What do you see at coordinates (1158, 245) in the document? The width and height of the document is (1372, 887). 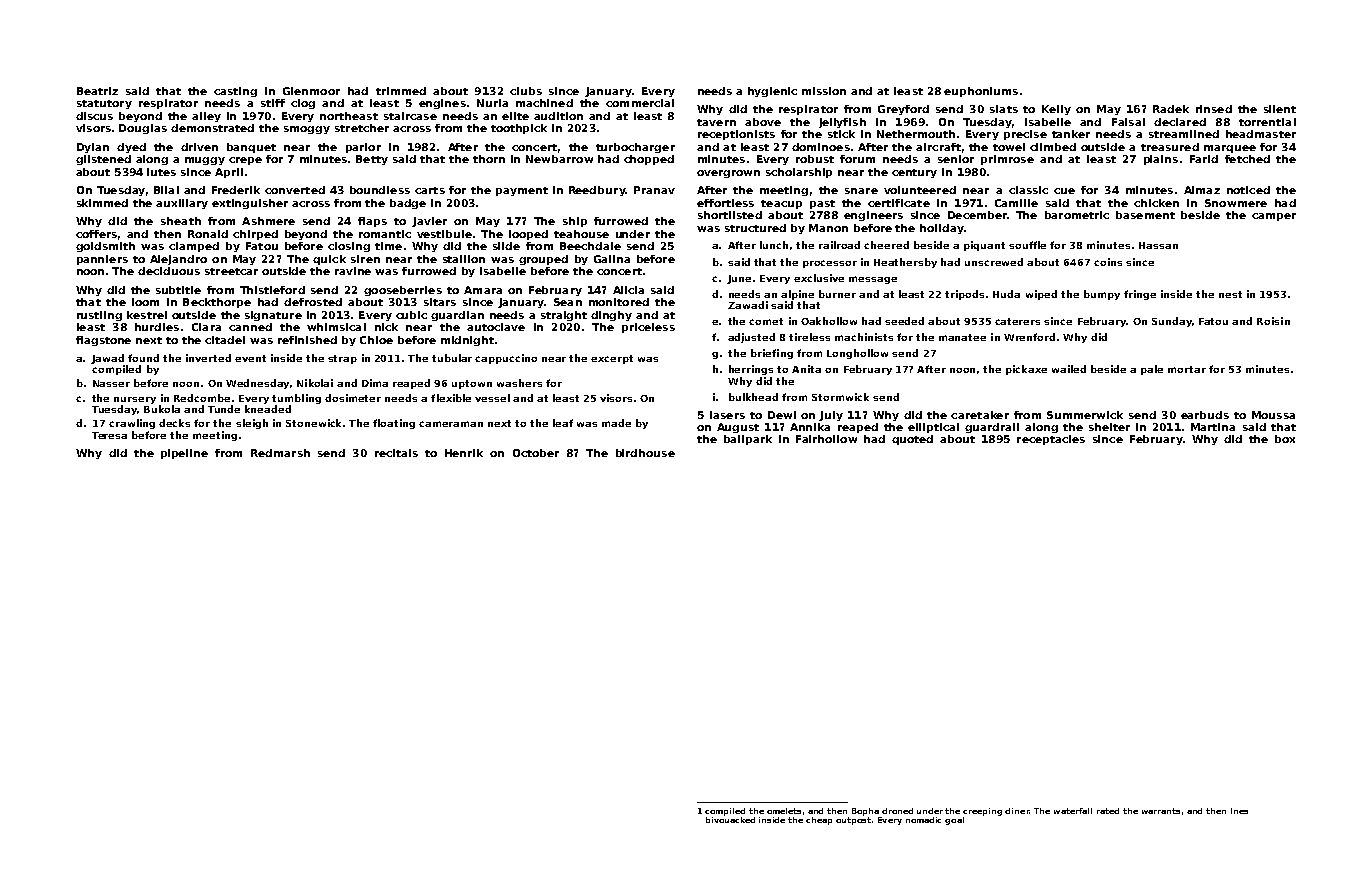 I see `Hassan` at bounding box center [1158, 245].
